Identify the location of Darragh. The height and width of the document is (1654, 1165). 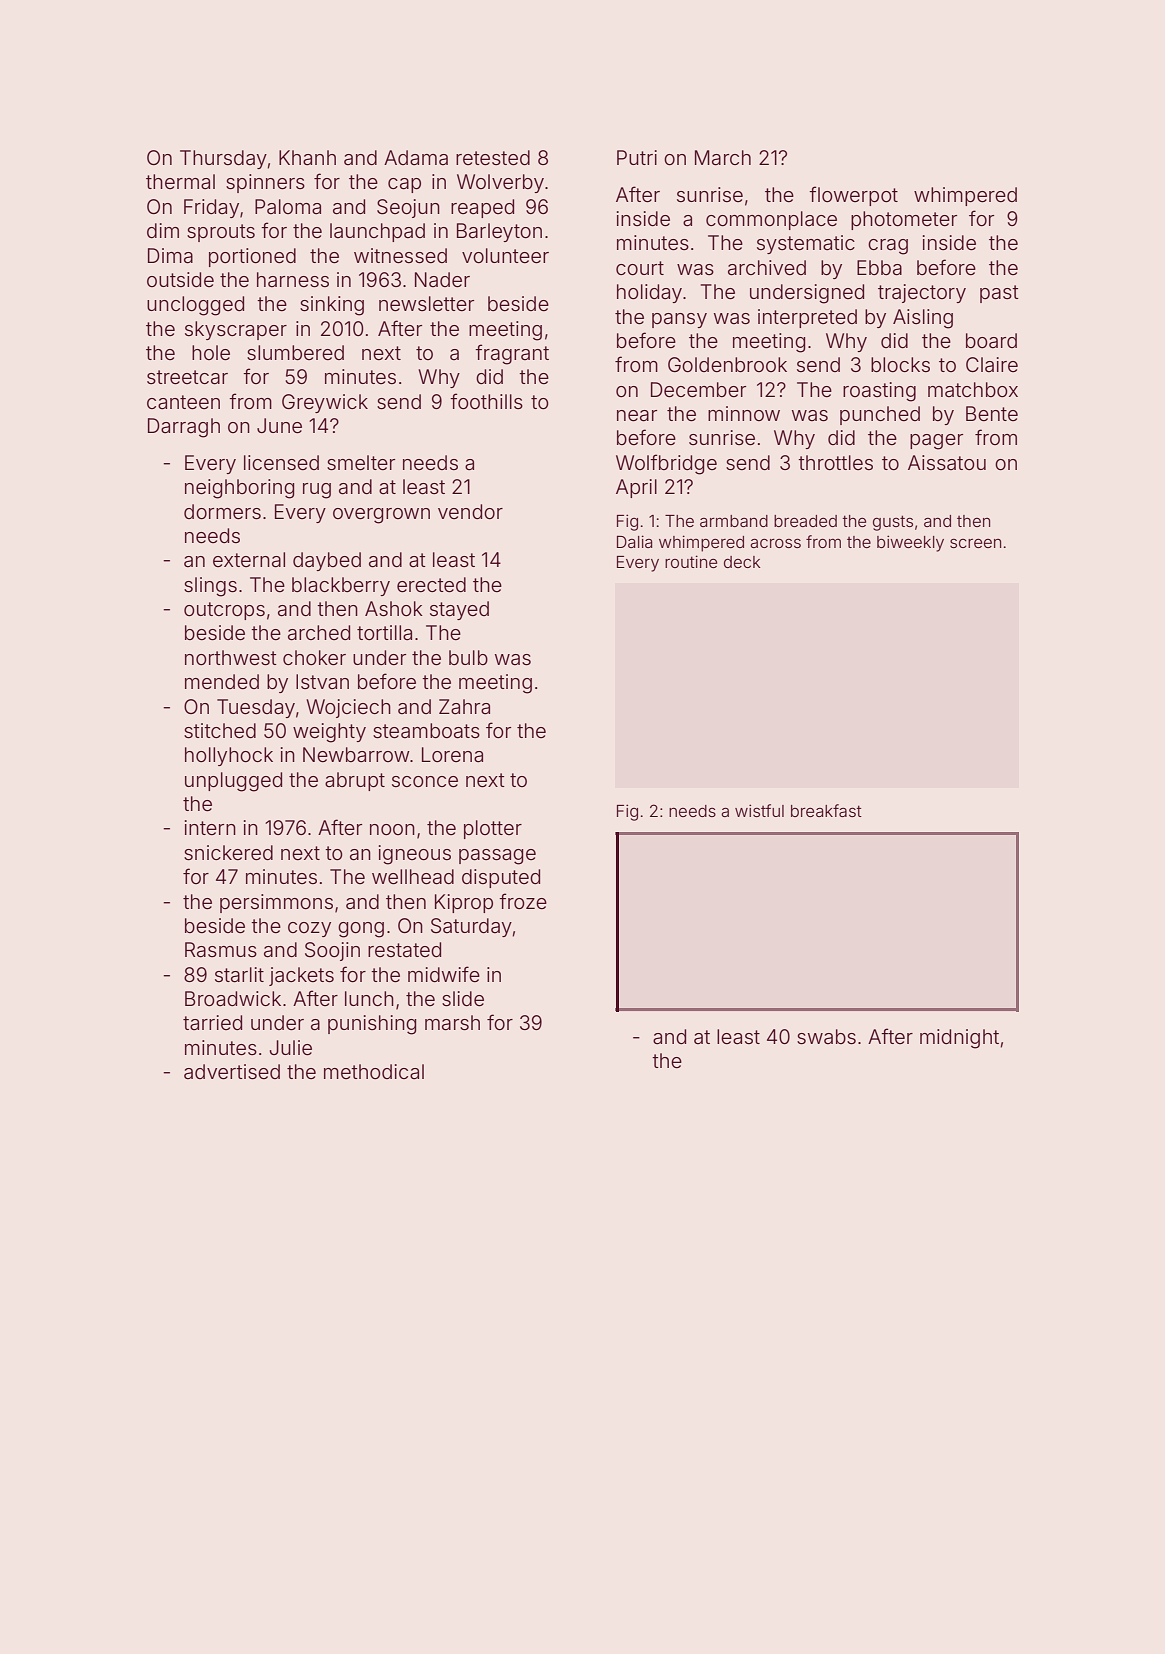
(184, 428).
